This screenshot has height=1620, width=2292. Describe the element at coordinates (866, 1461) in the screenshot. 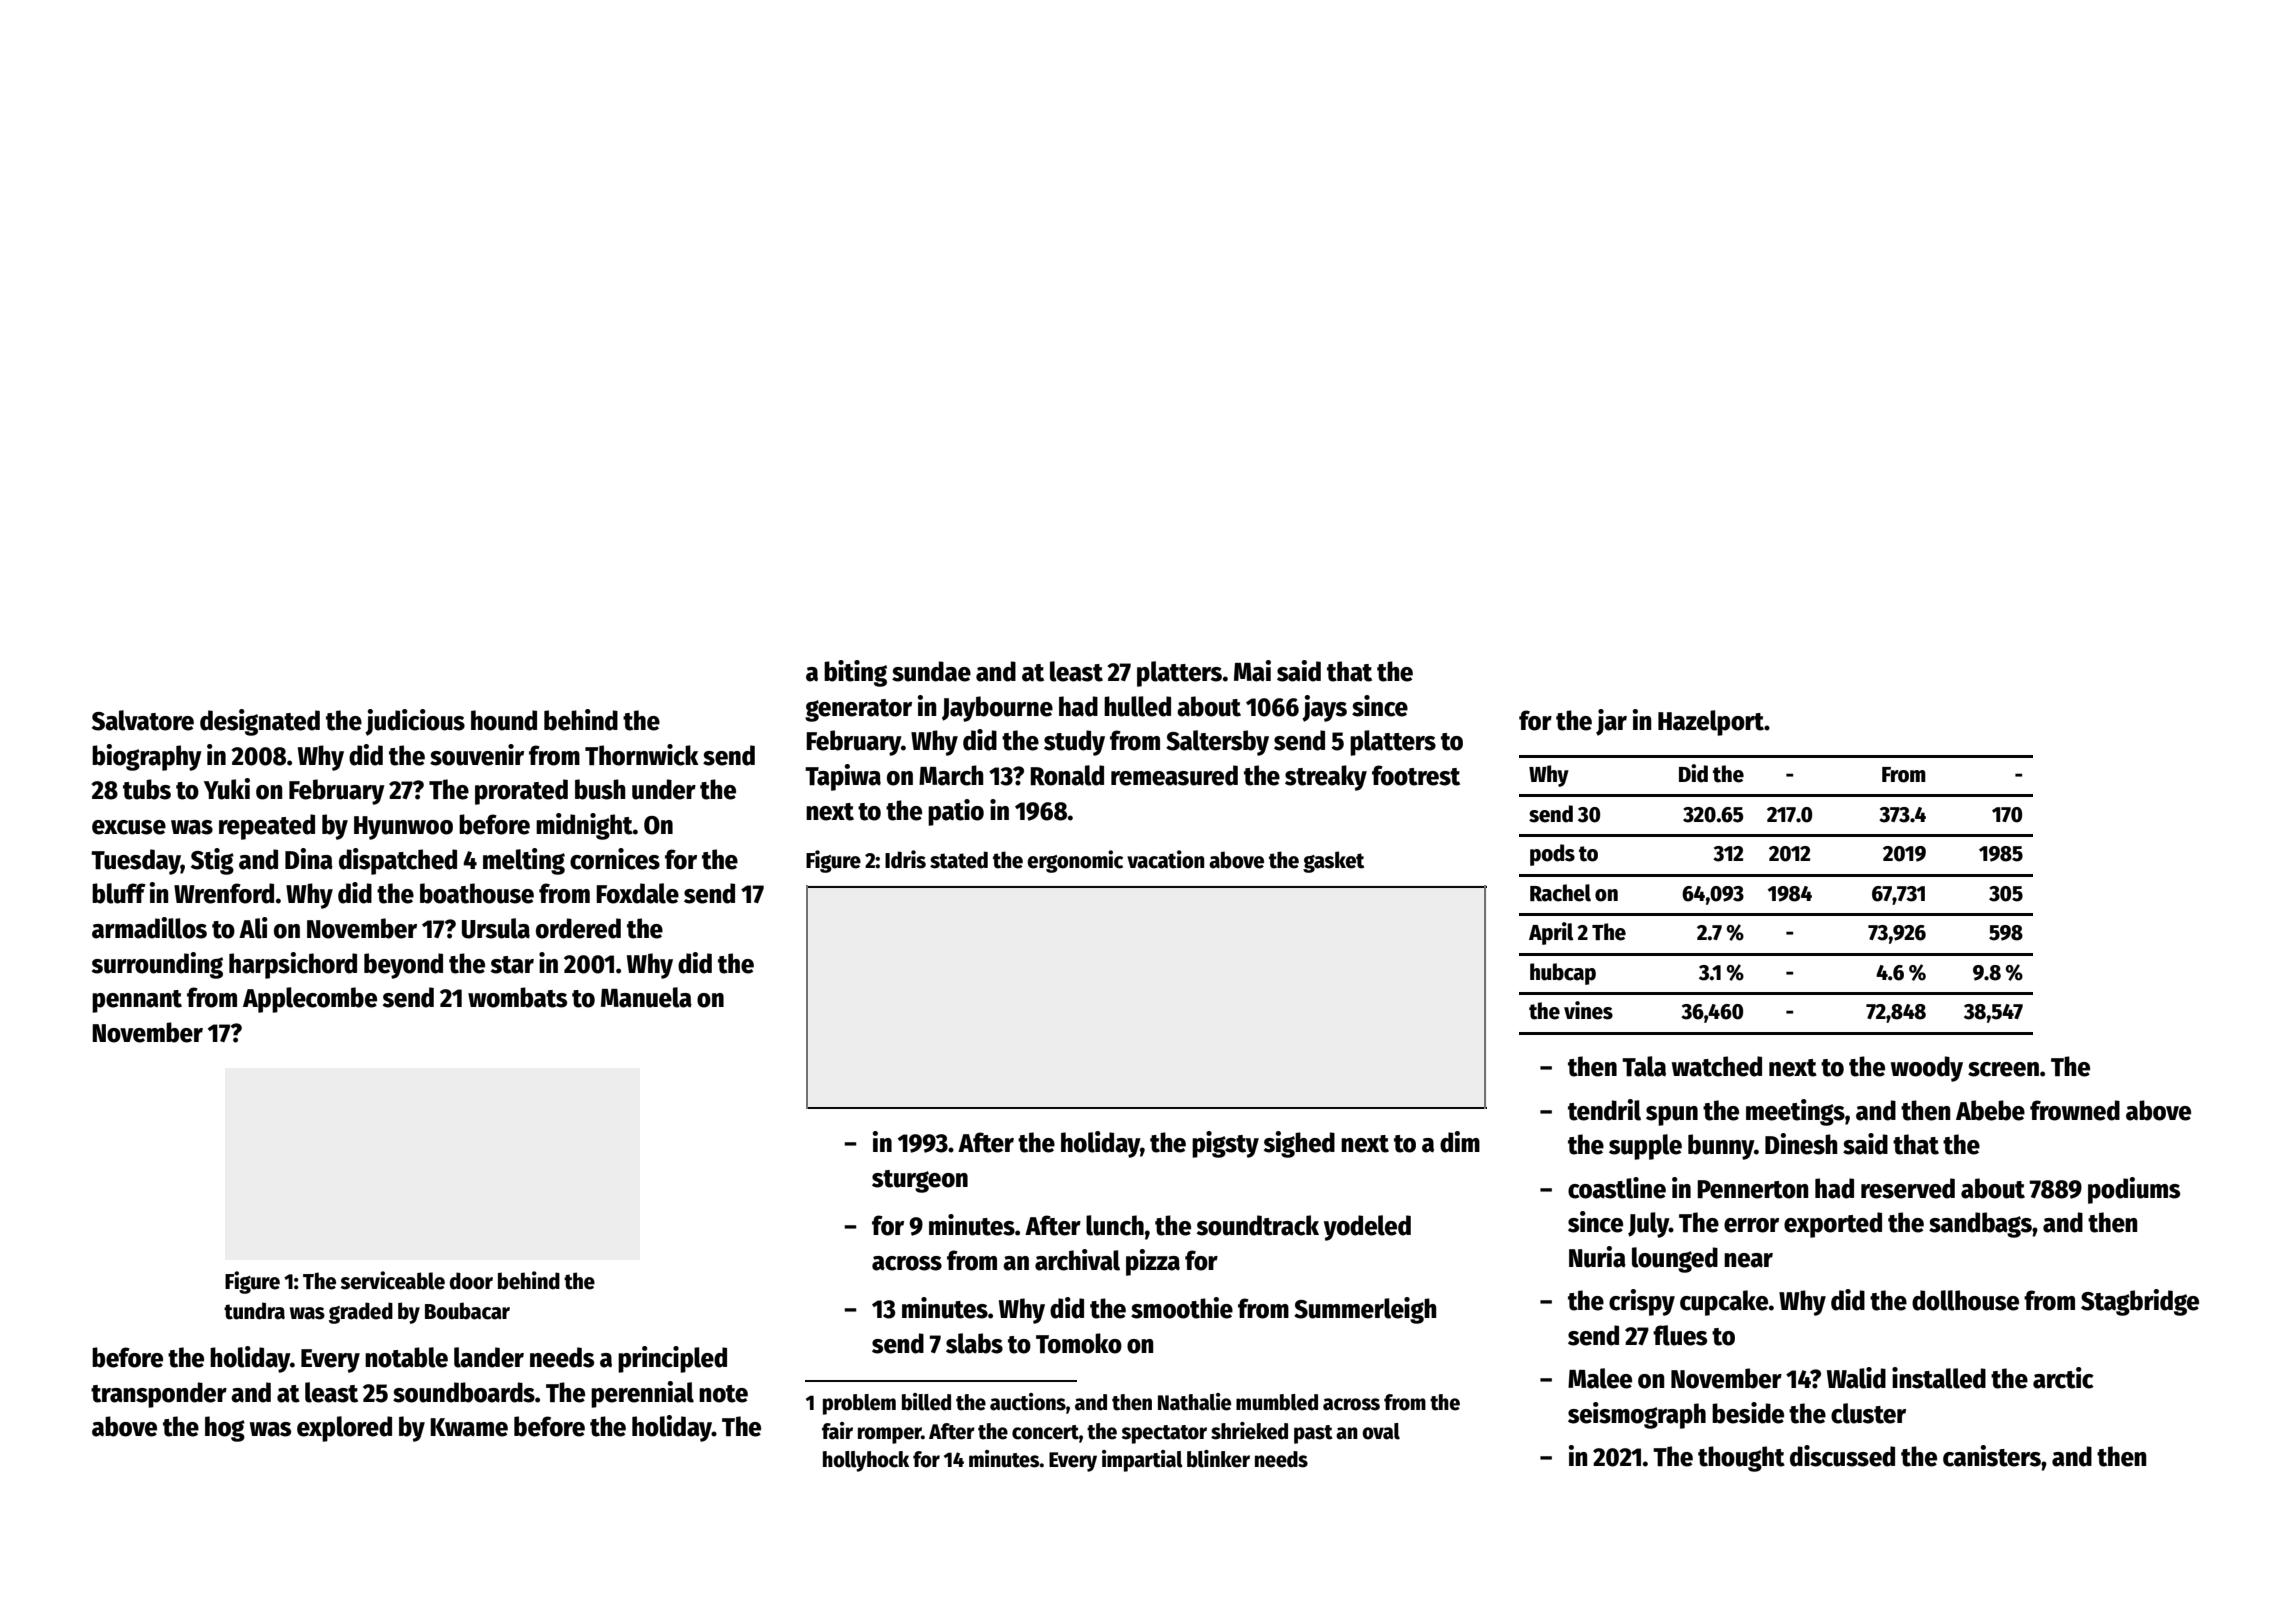

I see `hollyhock` at that location.
